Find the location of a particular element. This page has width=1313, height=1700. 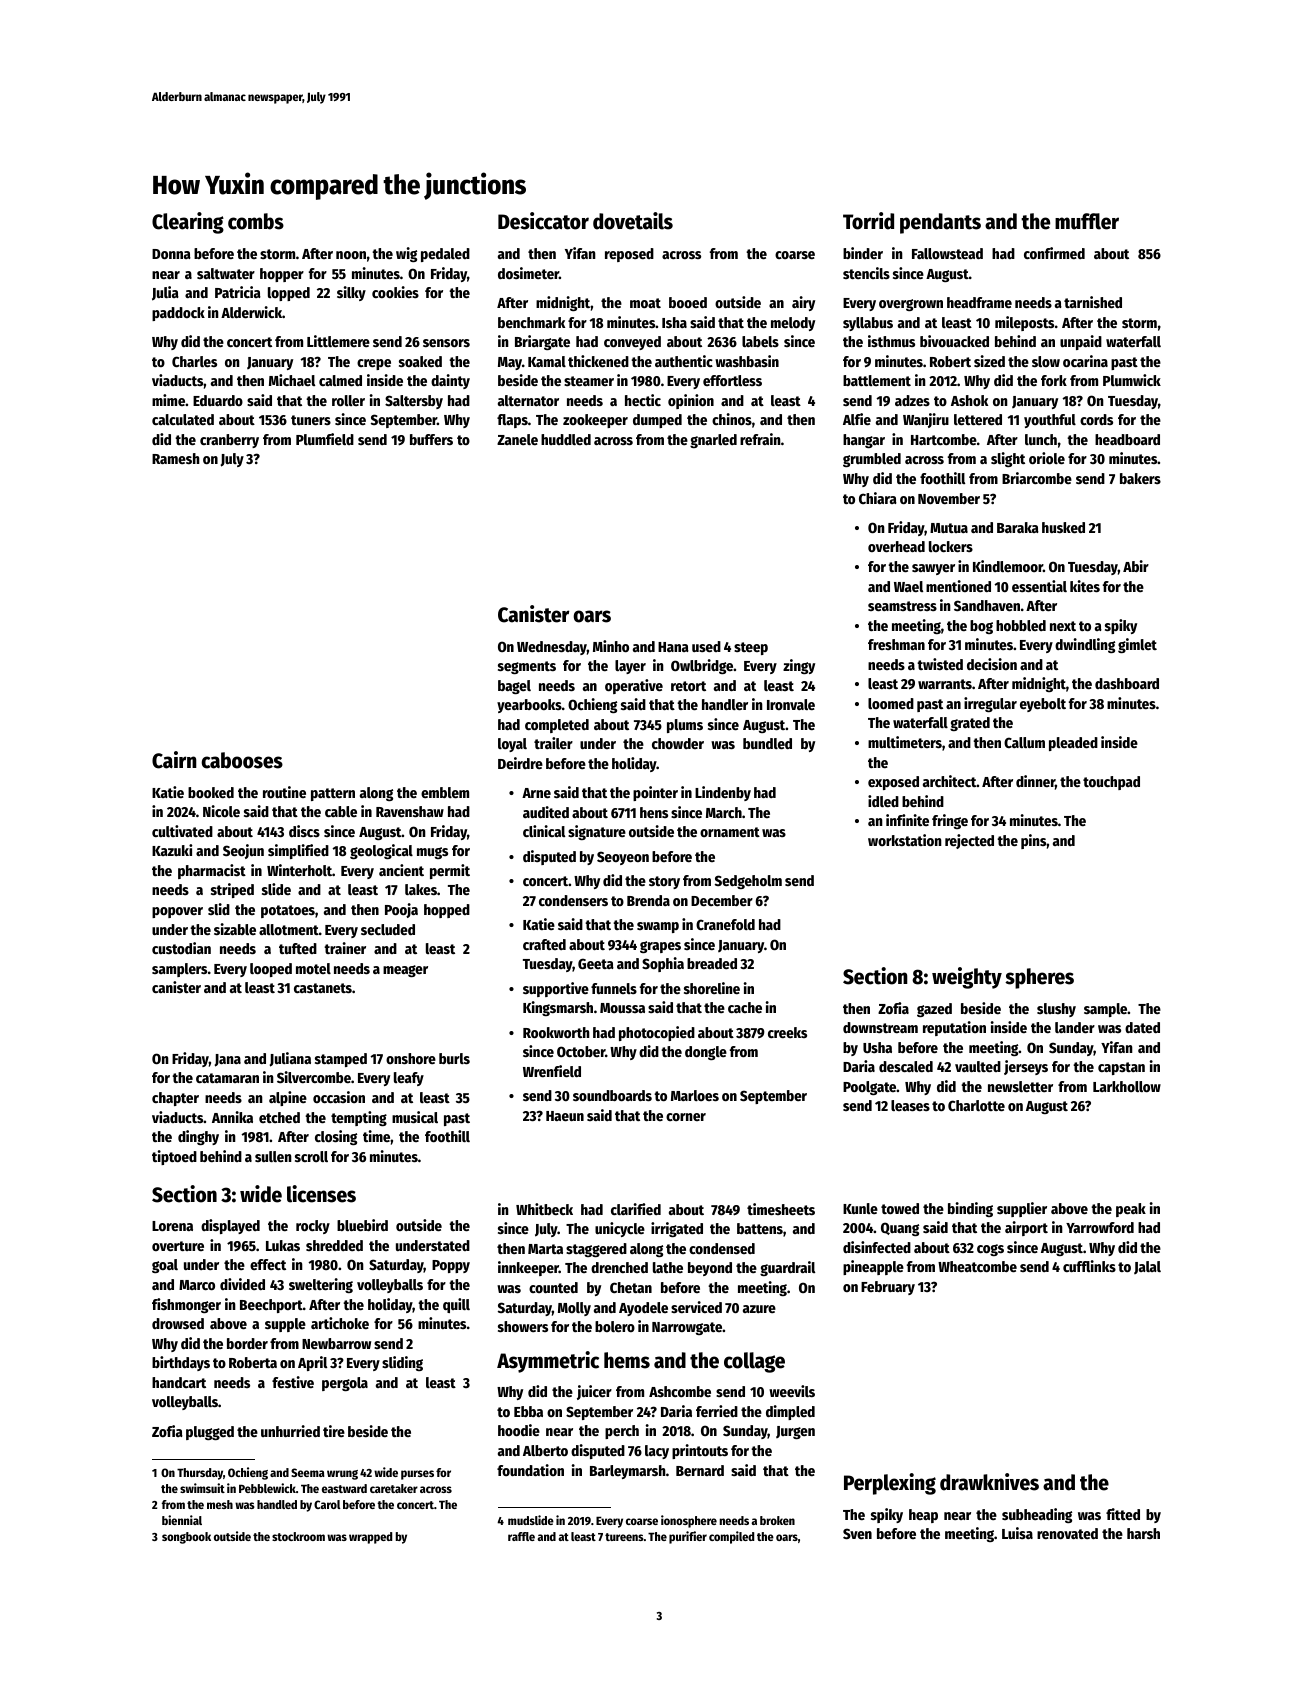

bundled is located at coordinates (767, 743).
